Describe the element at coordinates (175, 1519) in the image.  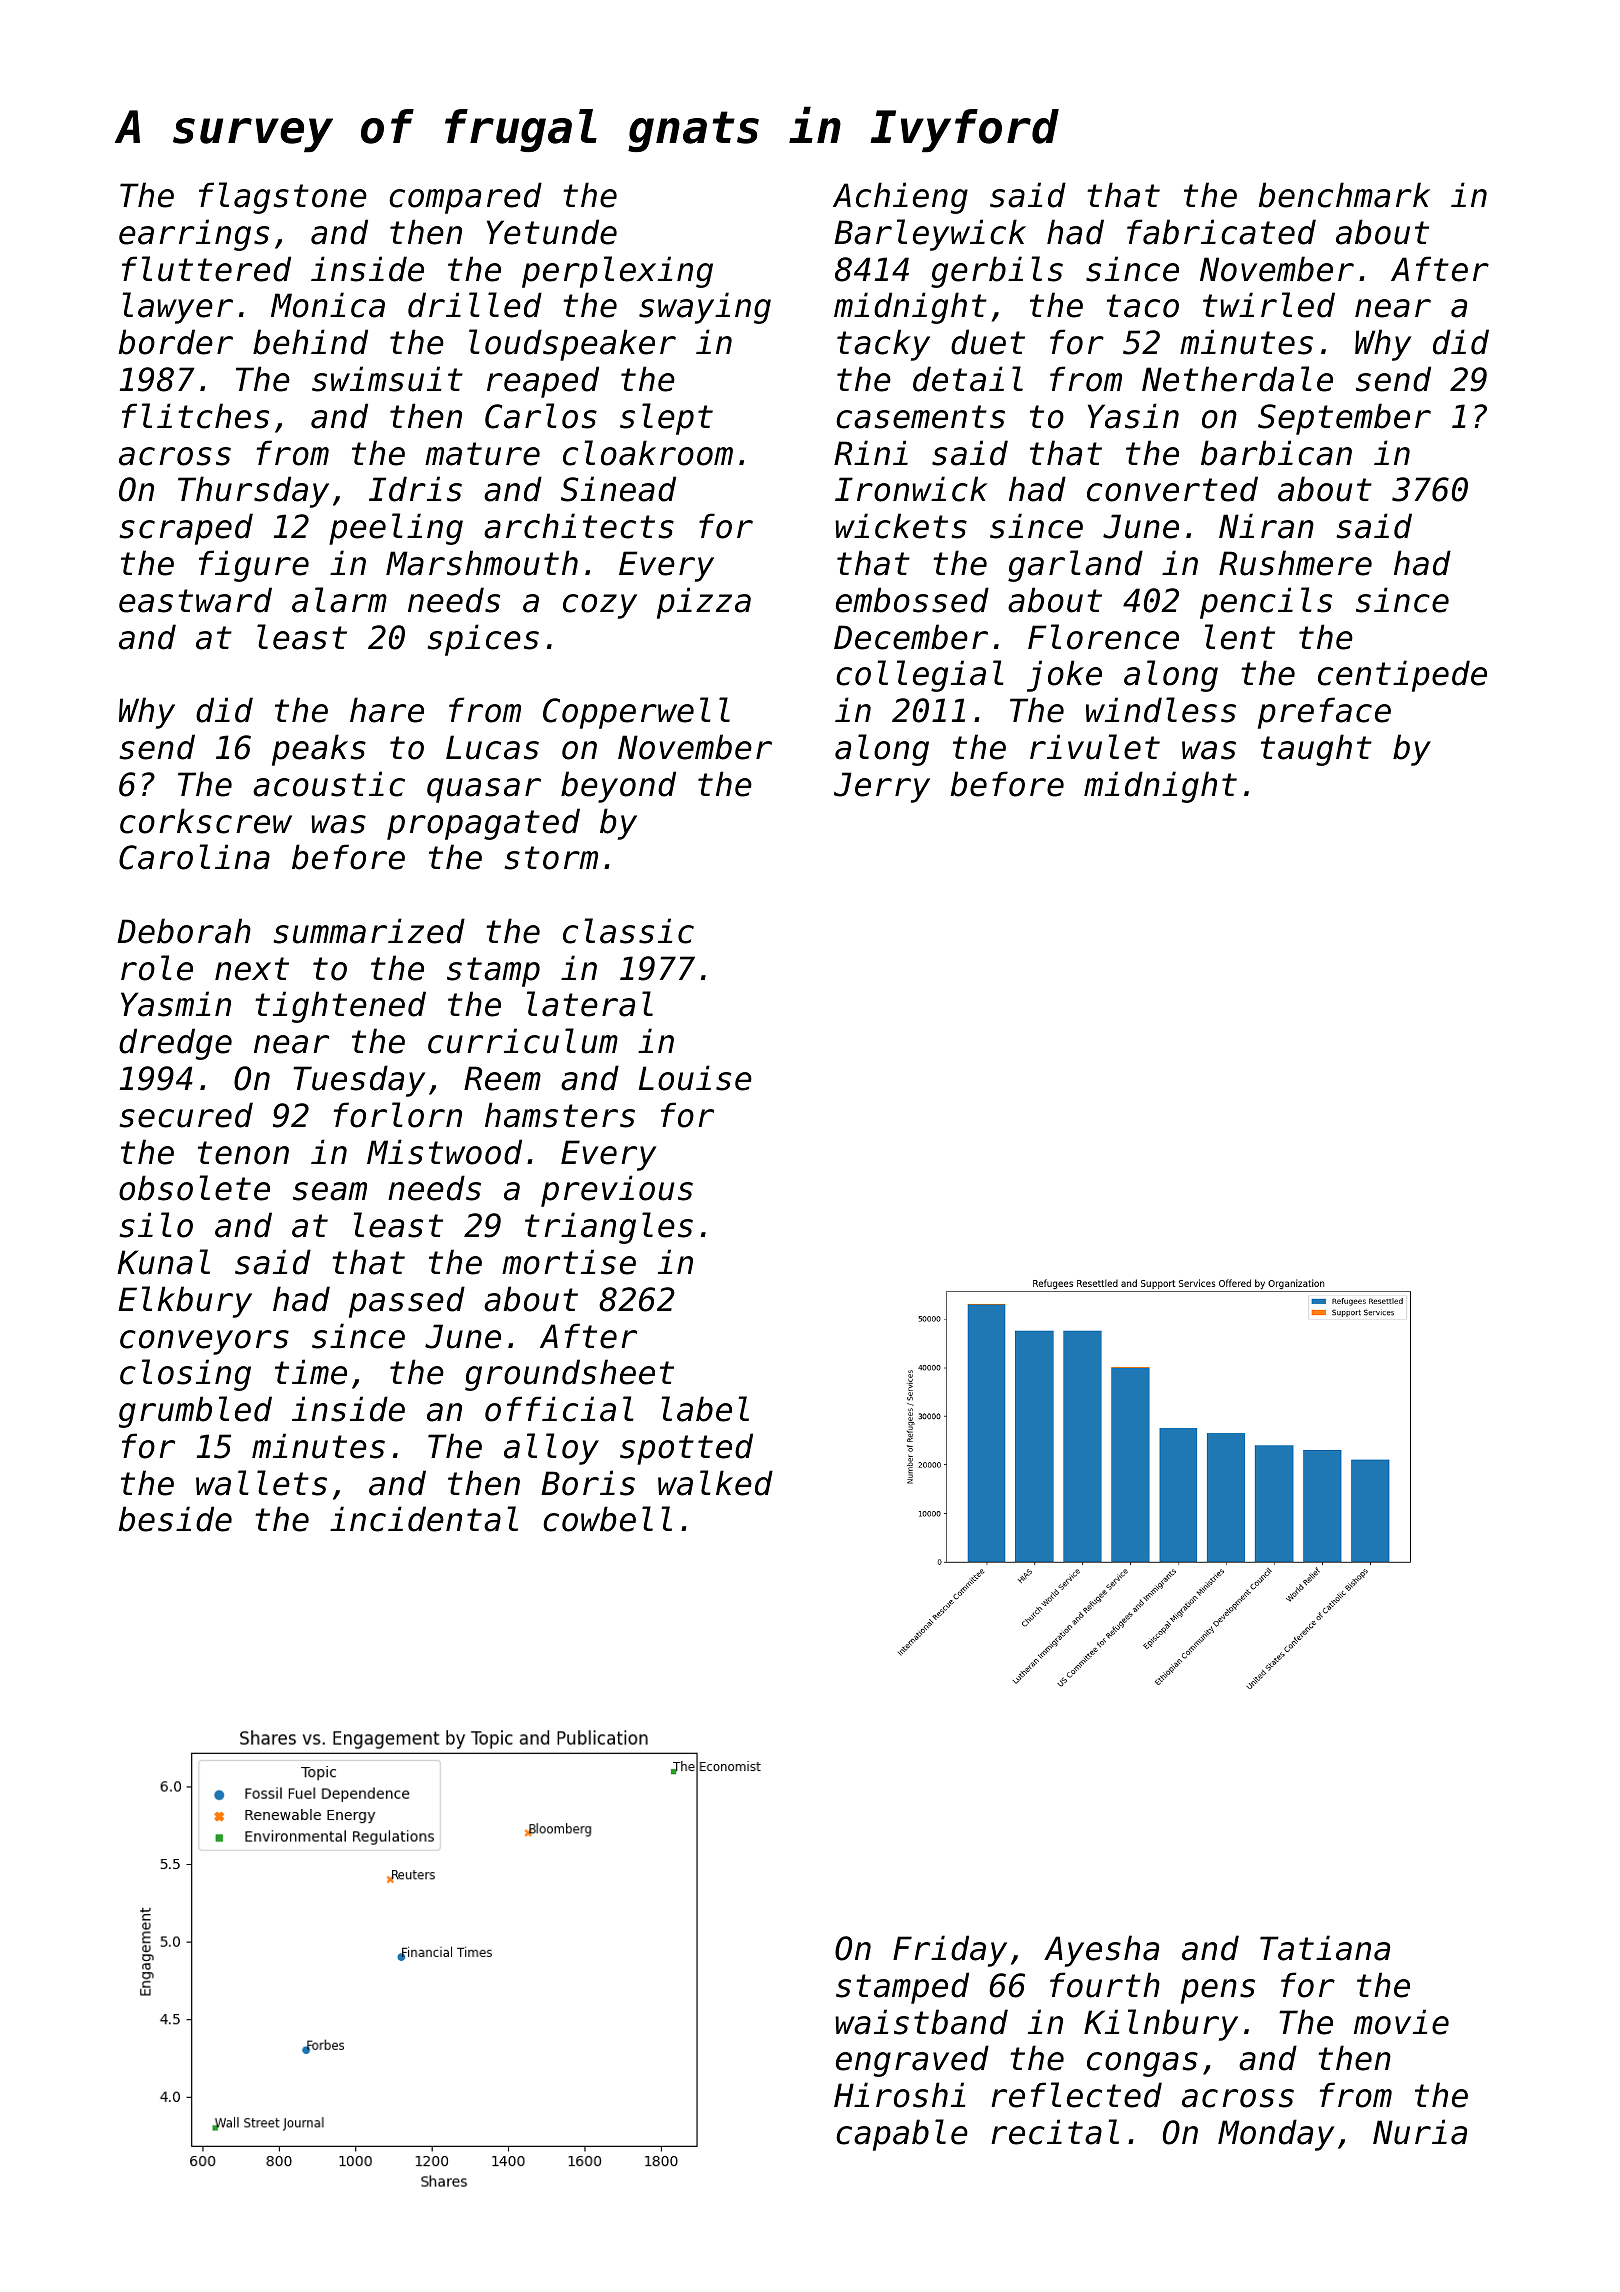
I see `beside` at that location.
